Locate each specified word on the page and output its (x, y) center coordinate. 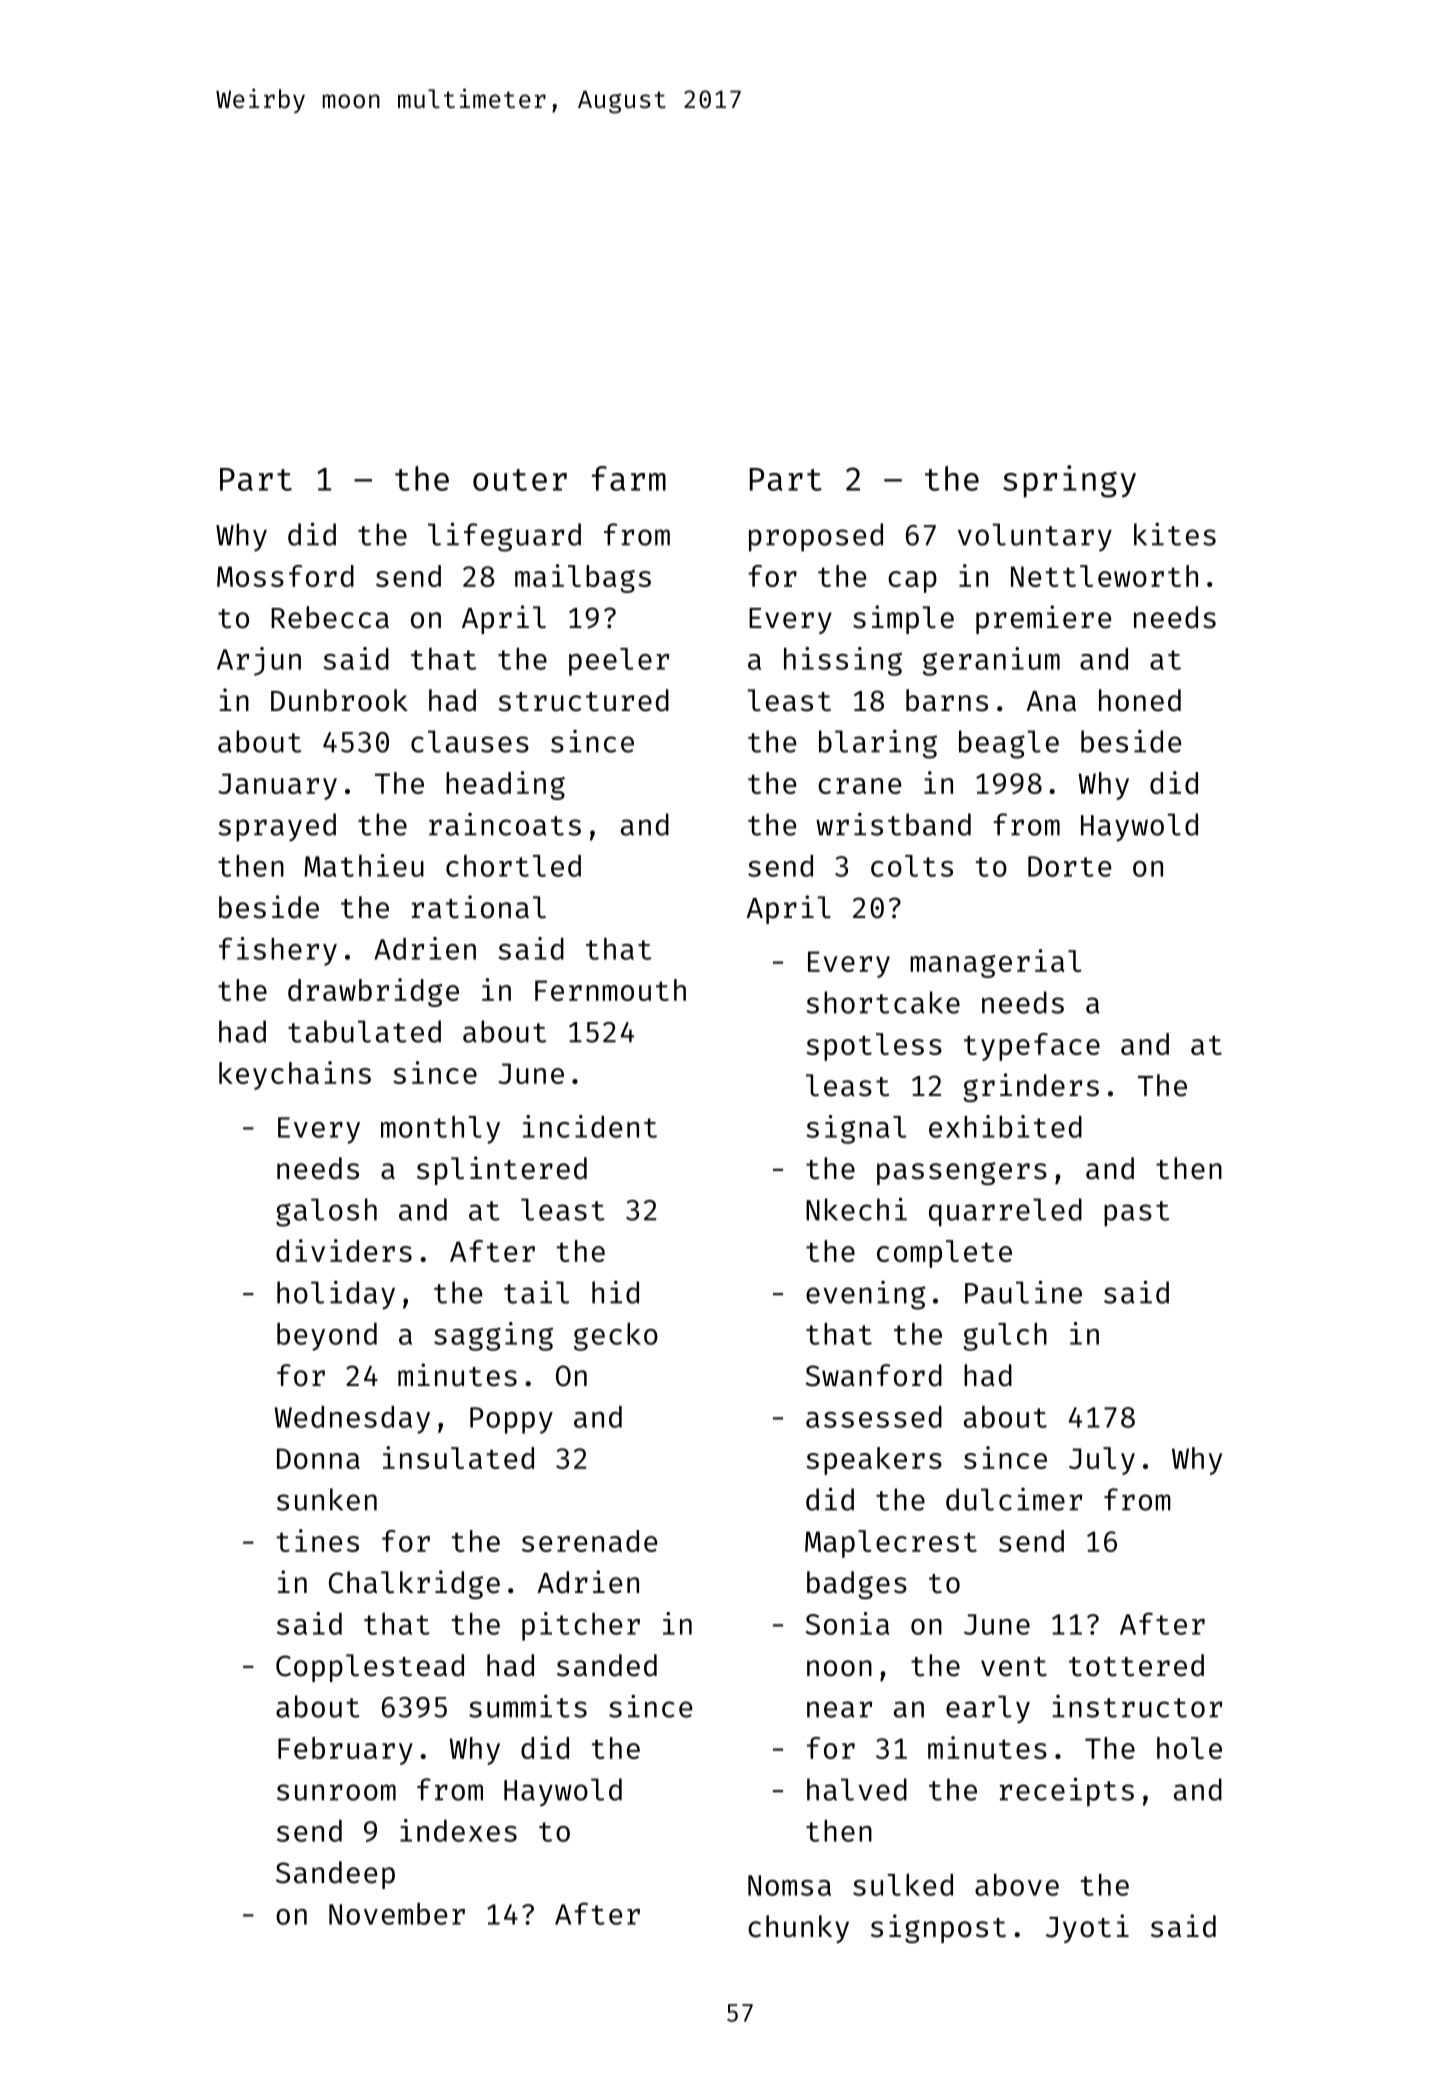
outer (520, 480)
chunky (798, 1929)
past (1136, 1214)
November (397, 1913)
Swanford (874, 1375)
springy (1069, 481)
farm (629, 478)
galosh (326, 1212)
